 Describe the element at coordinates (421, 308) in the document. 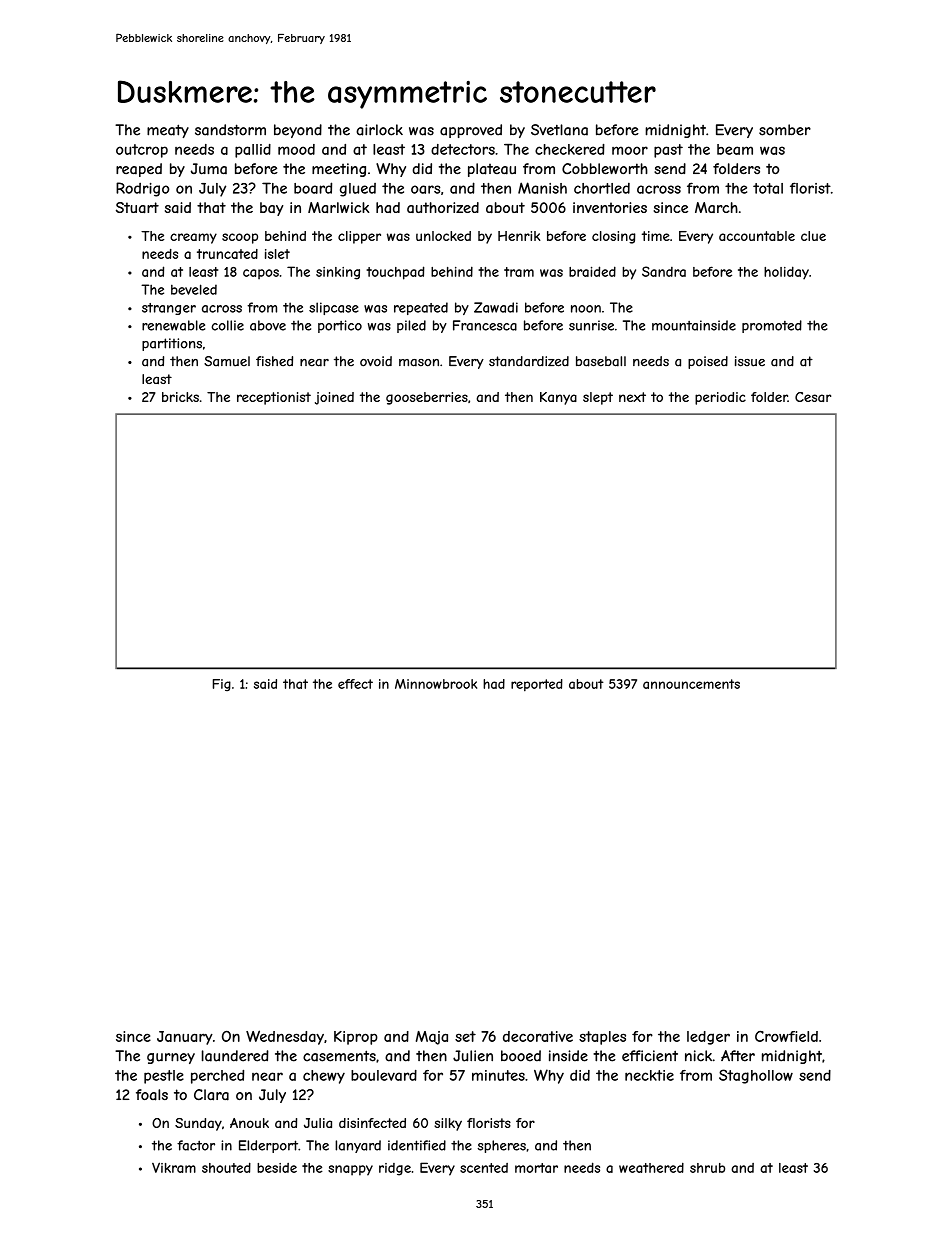

I see `repeated` at that location.
